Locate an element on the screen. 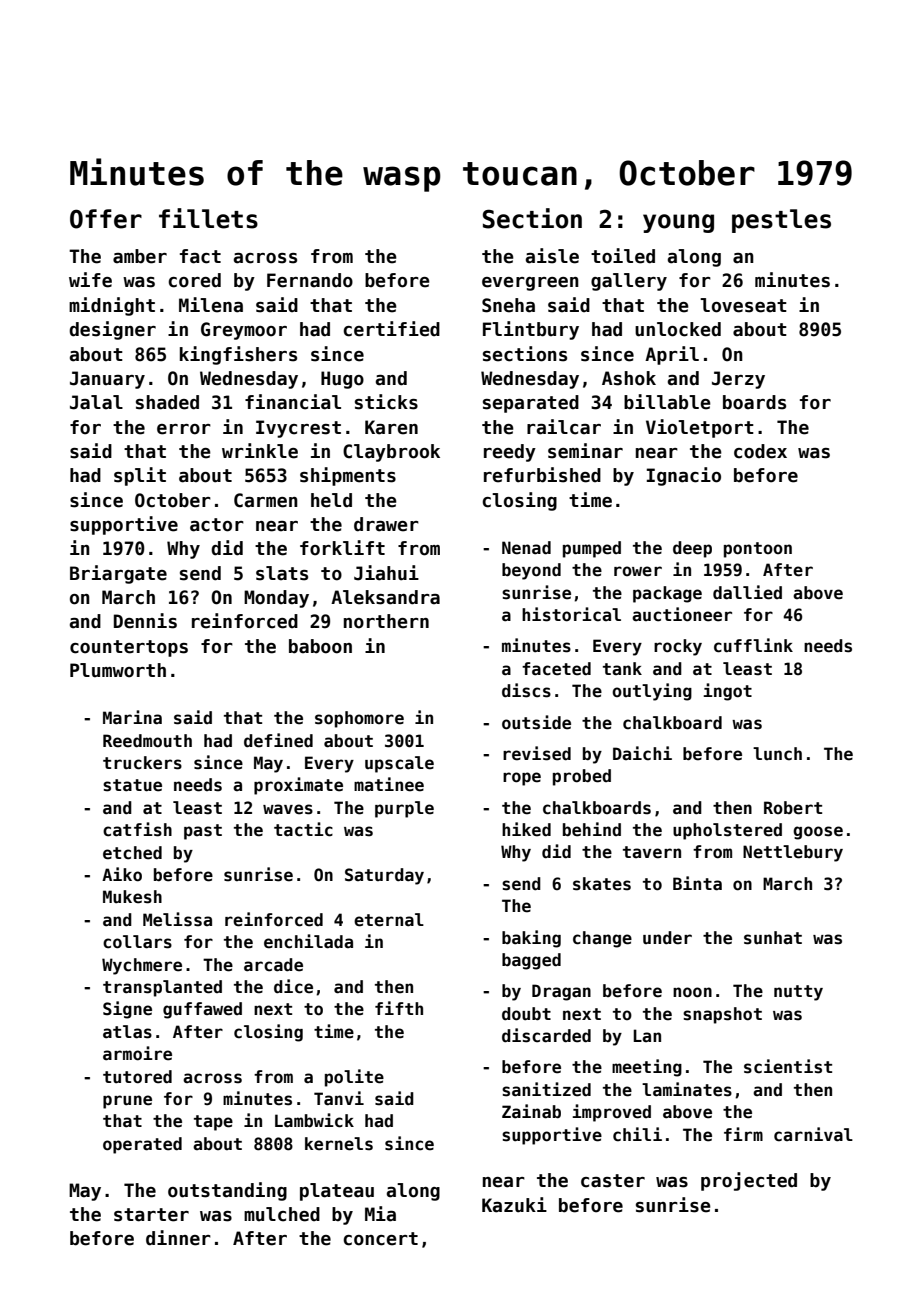  refurbished is located at coordinates (542, 475).
